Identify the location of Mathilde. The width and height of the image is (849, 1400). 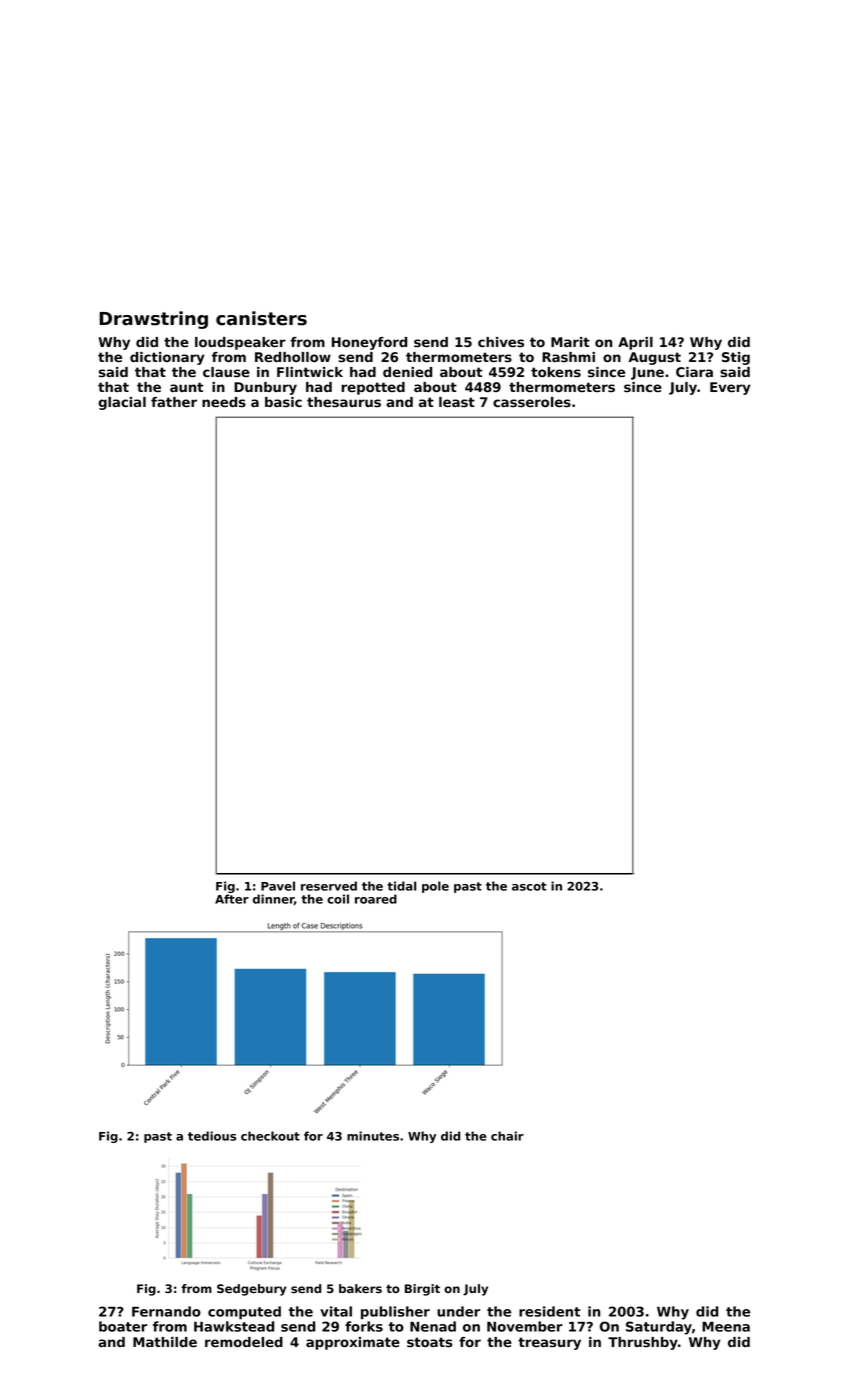
(165, 1342).
